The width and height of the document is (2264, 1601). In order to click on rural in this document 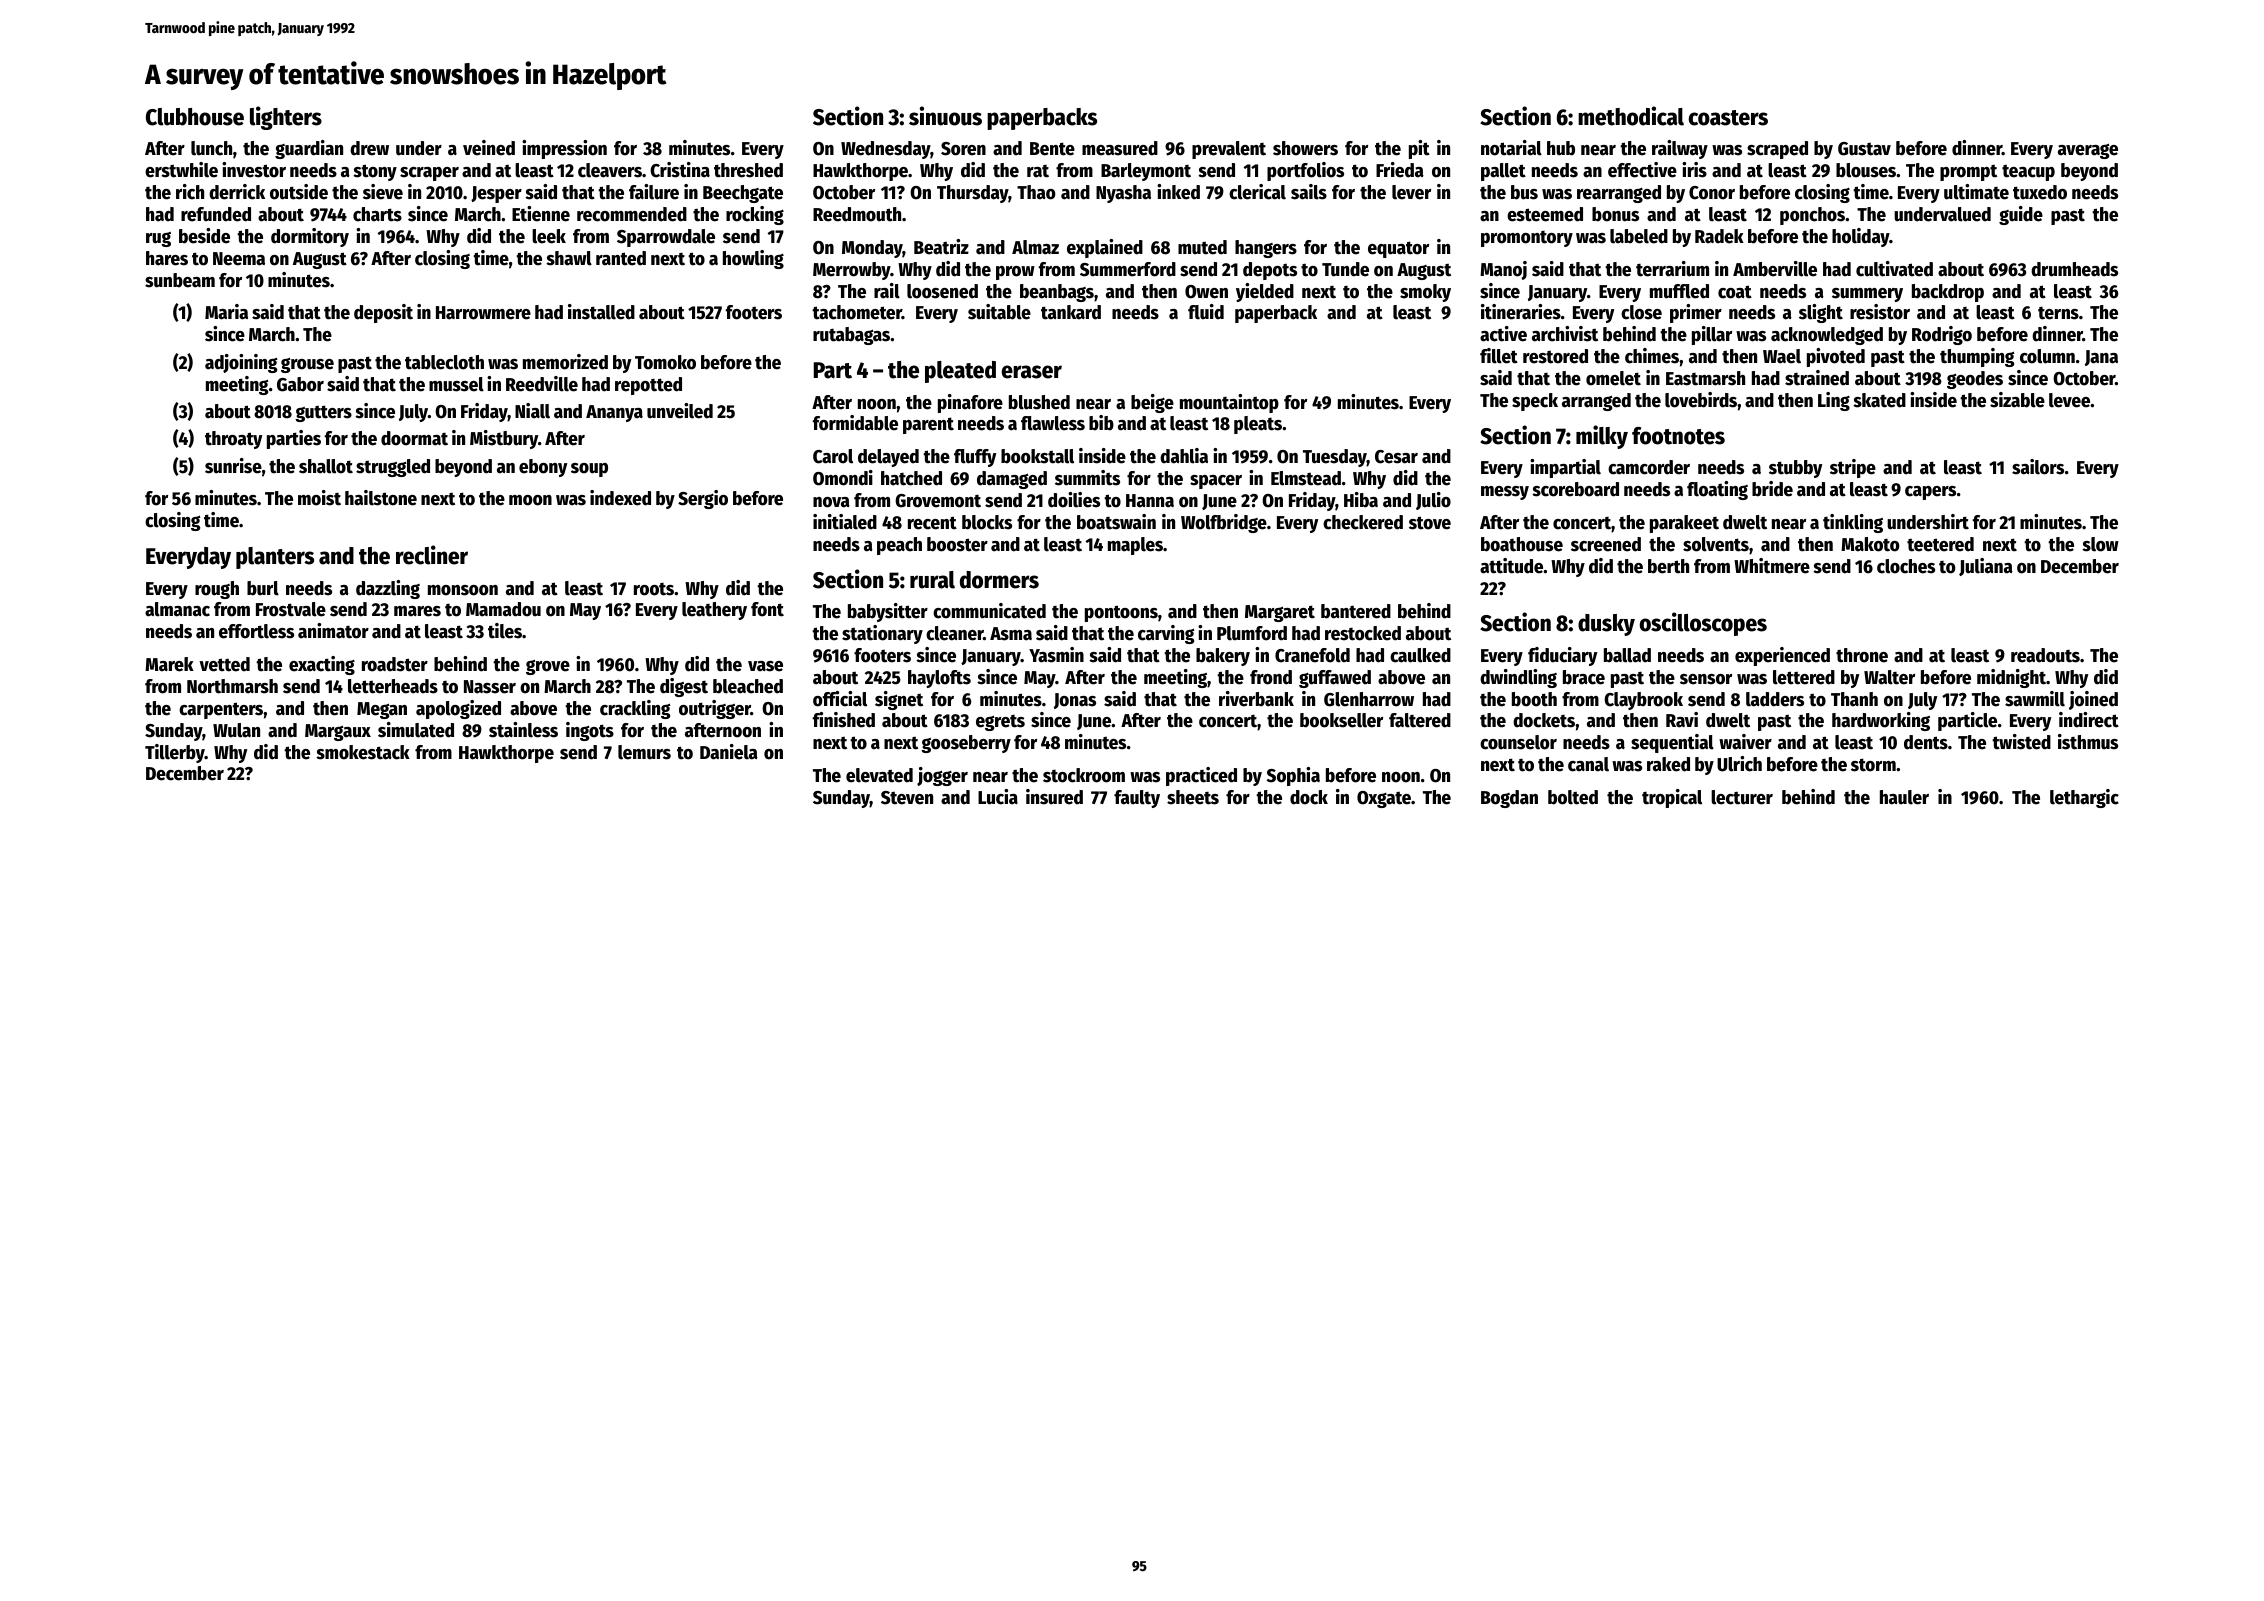, I will do `click(932, 580)`.
